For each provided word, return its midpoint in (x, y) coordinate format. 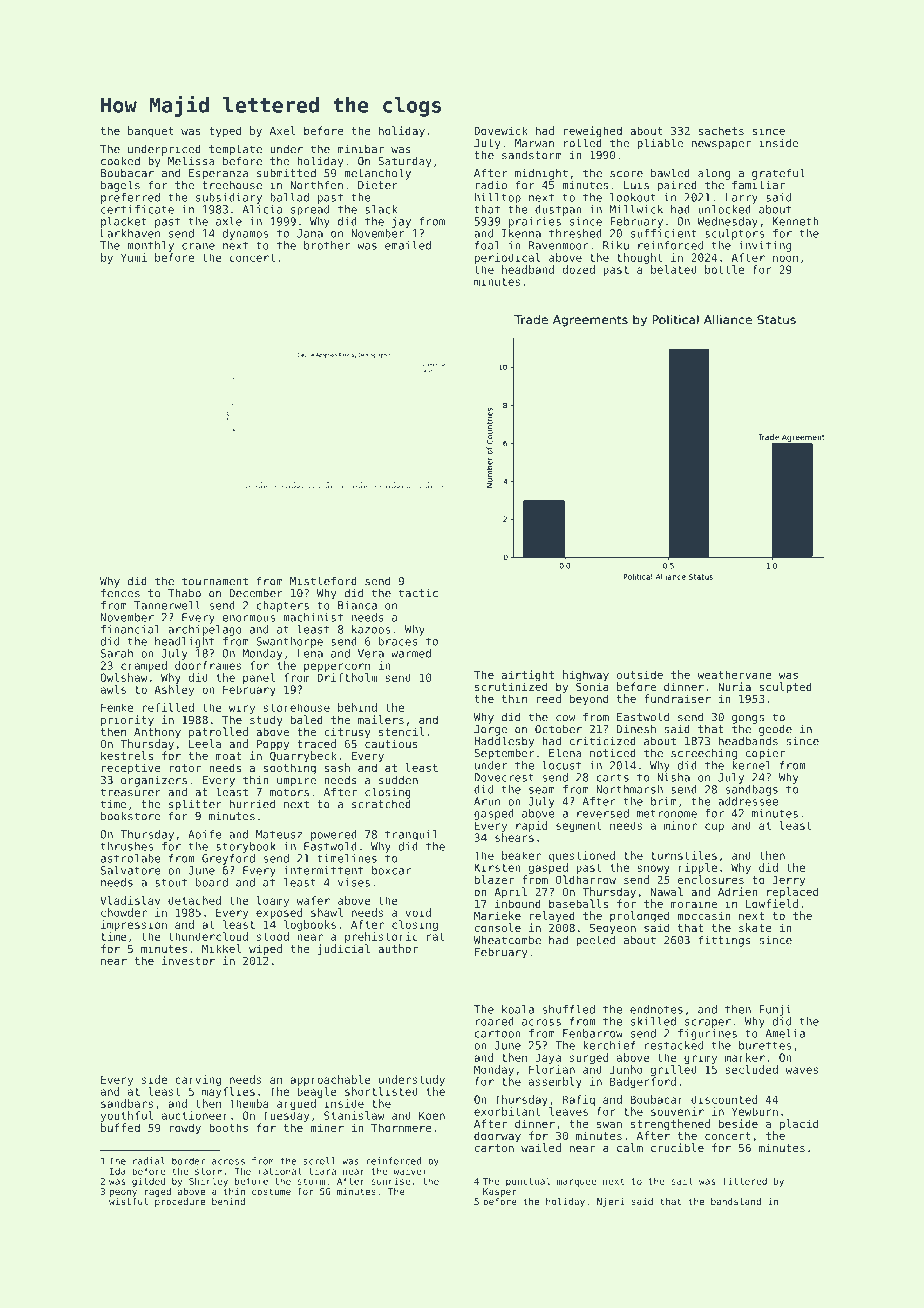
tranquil (411, 835)
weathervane (734, 674)
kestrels (127, 755)
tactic (418, 593)
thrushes (127, 846)
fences (120, 593)
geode (775, 730)
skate (755, 927)
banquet (151, 132)
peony (123, 1193)
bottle (724, 269)
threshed (575, 233)
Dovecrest (504, 777)
